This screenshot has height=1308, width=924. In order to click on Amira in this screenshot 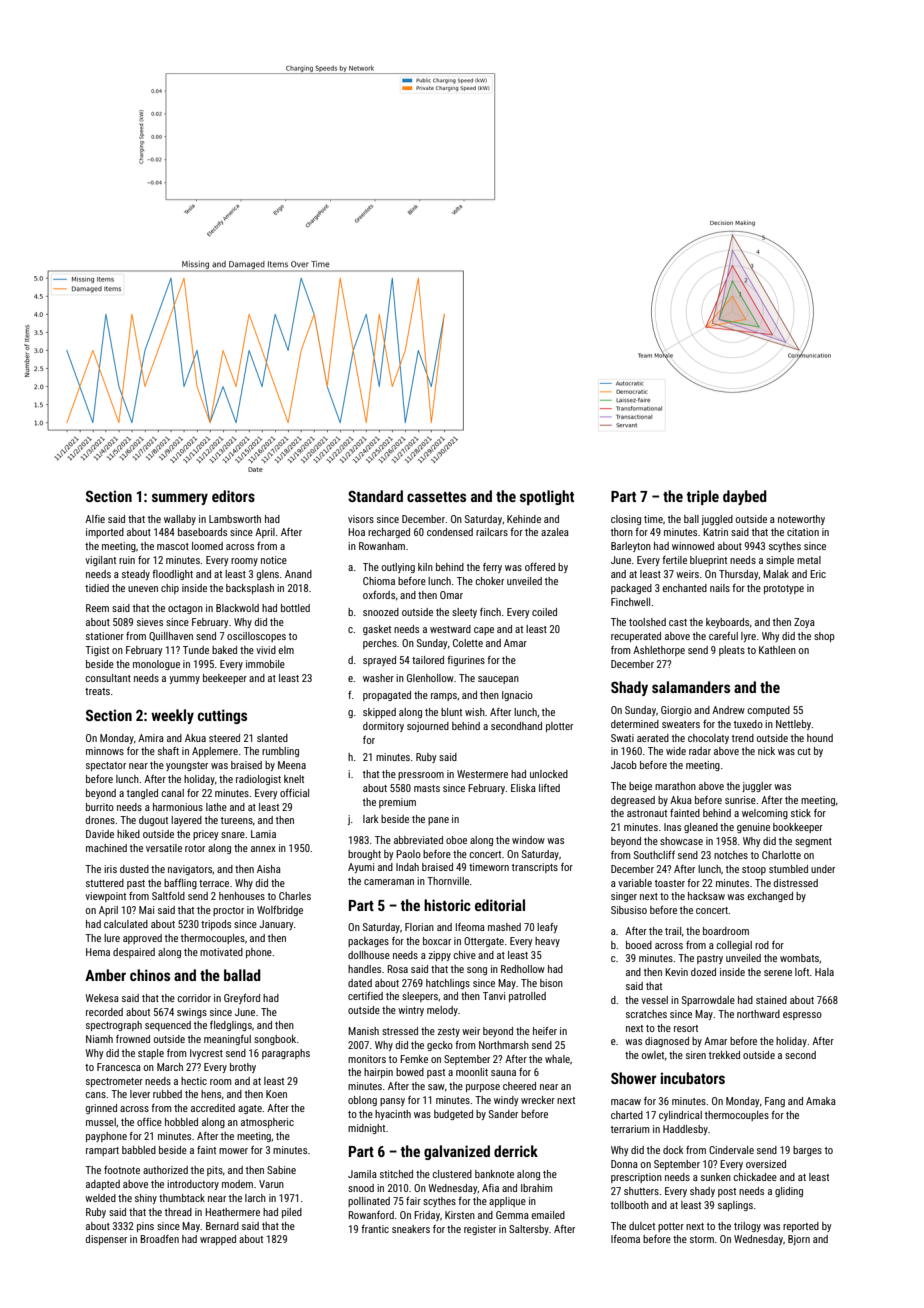, I will do `click(151, 738)`.
